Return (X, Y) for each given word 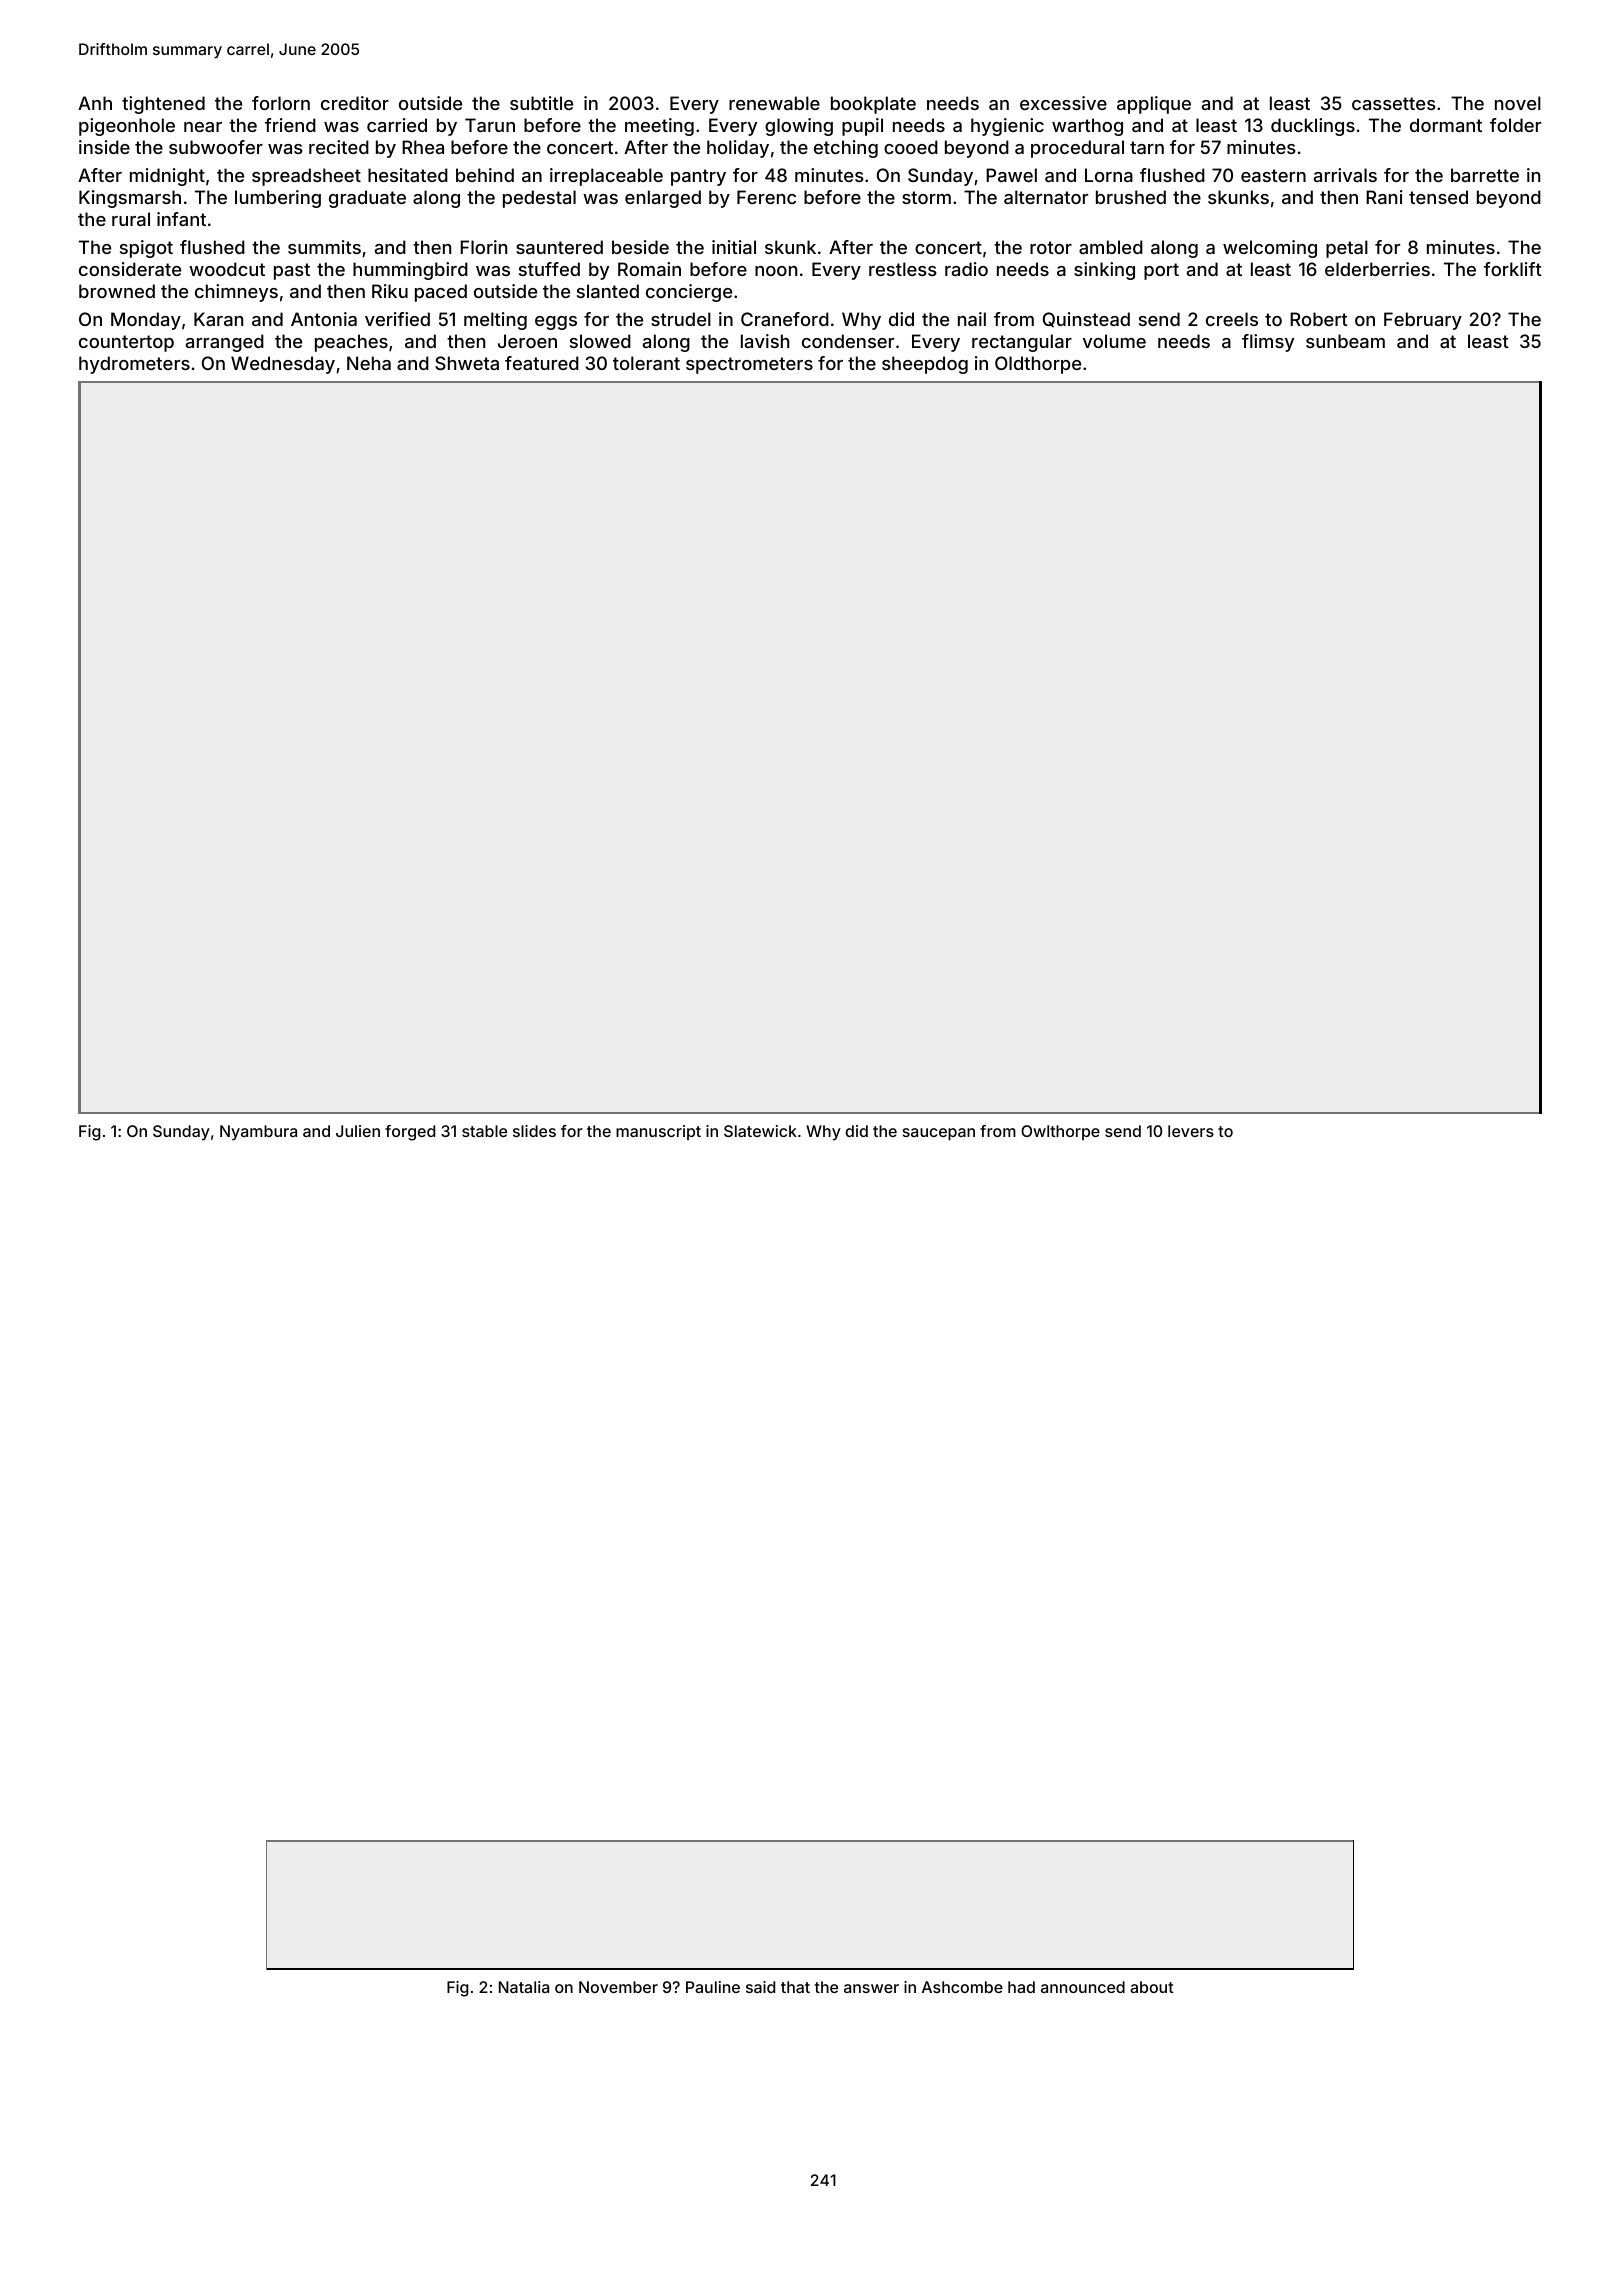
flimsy (1268, 343)
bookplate (873, 105)
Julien (358, 1131)
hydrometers (134, 365)
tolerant (646, 363)
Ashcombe (962, 1987)
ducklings (1313, 127)
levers (1191, 1131)
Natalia (524, 1987)
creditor (355, 103)
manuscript (658, 1132)
